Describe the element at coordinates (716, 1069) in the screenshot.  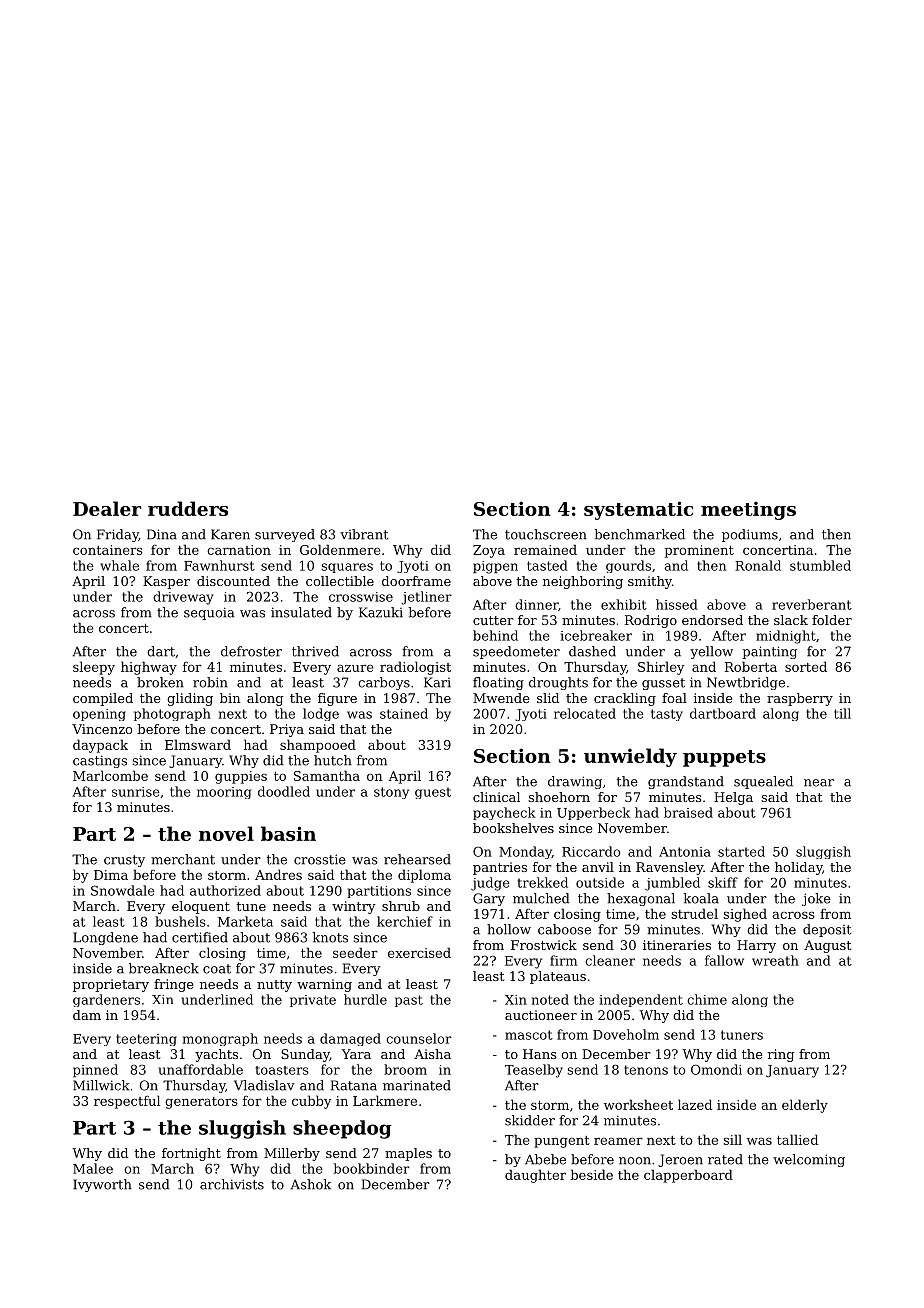
I see `Omondi` at that location.
